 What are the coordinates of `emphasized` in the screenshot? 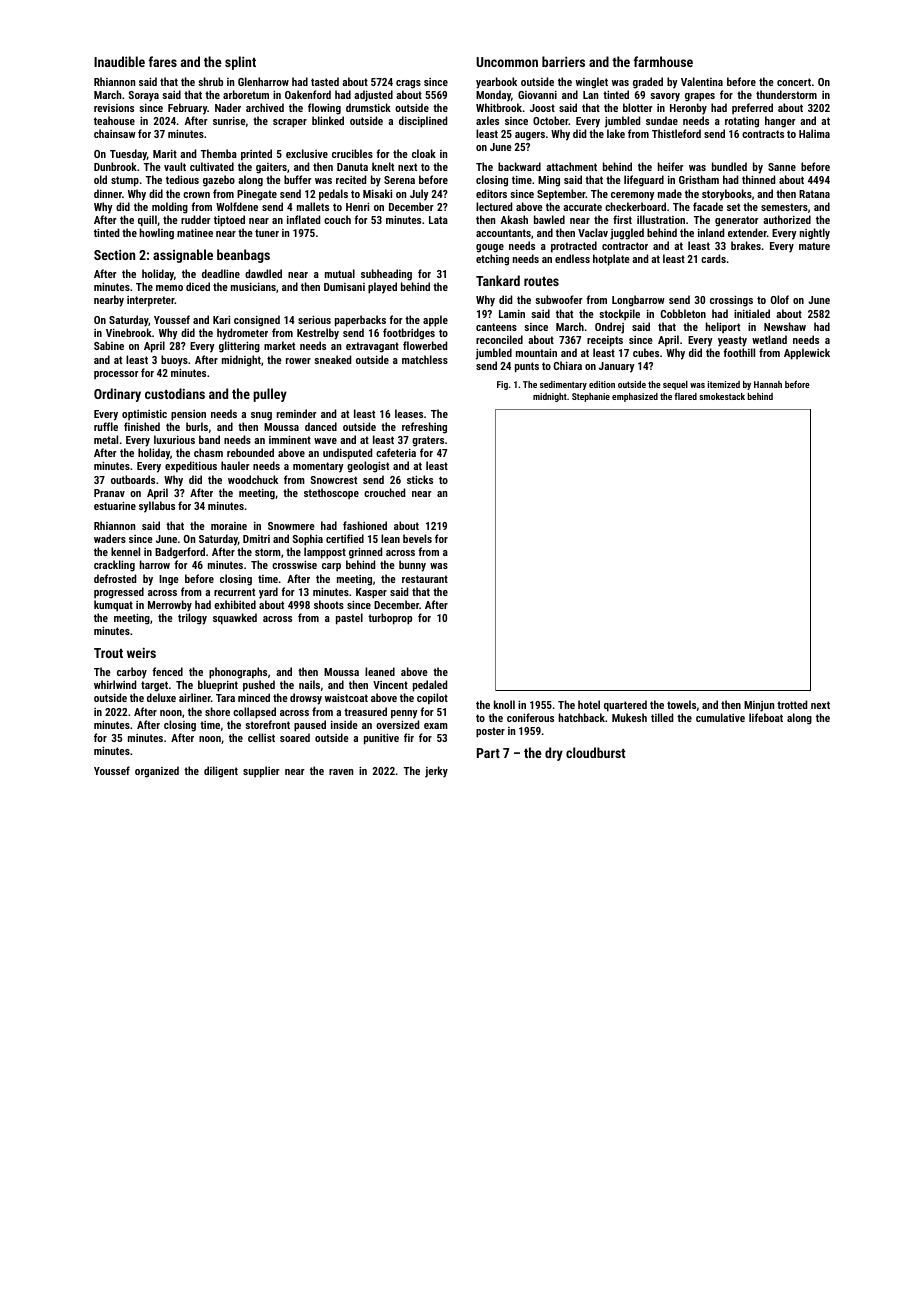 It's located at (635, 397).
